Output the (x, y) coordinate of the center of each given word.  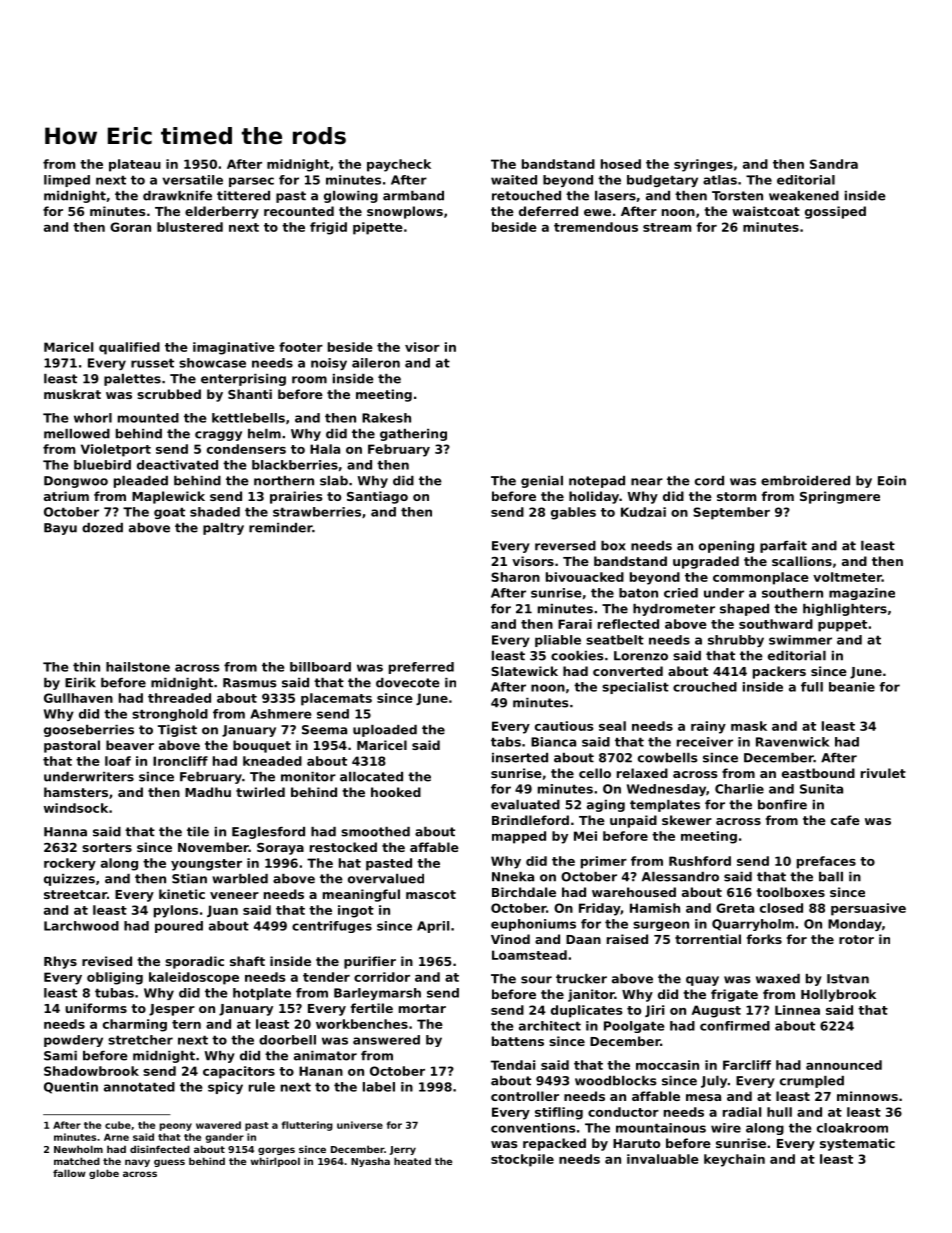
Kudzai (643, 512)
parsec (251, 182)
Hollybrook (838, 995)
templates (665, 806)
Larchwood (81, 926)
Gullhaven (78, 698)
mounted (148, 418)
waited (514, 180)
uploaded (385, 731)
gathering (413, 435)
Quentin (71, 1088)
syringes (703, 165)
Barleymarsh (377, 994)
